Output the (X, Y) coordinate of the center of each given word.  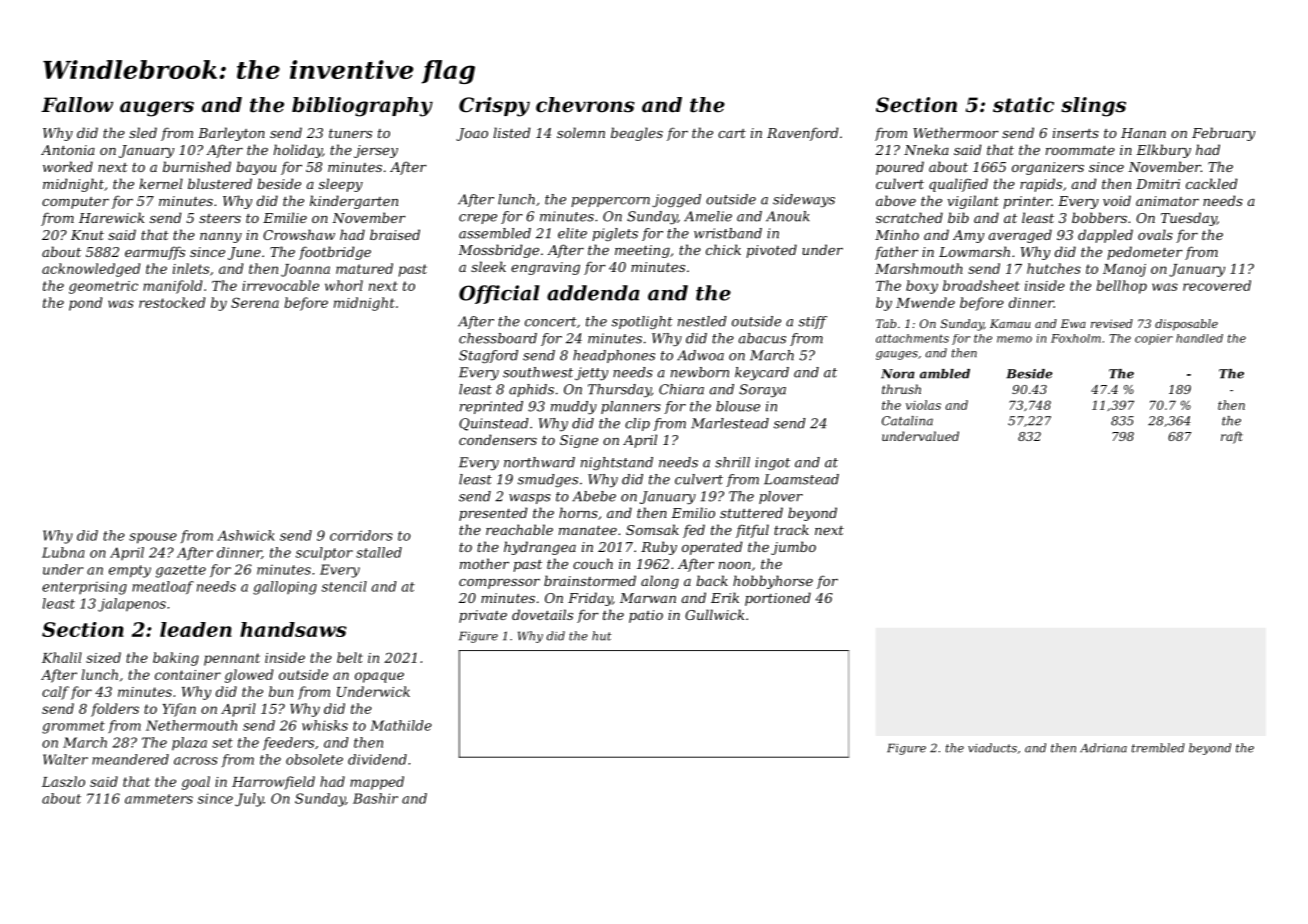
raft (1232, 437)
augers (157, 109)
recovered (1217, 285)
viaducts (992, 748)
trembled (1158, 748)
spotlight (642, 322)
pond (85, 304)
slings (1093, 107)
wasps (530, 499)
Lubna (63, 552)
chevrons (585, 105)
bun (281, 691)
